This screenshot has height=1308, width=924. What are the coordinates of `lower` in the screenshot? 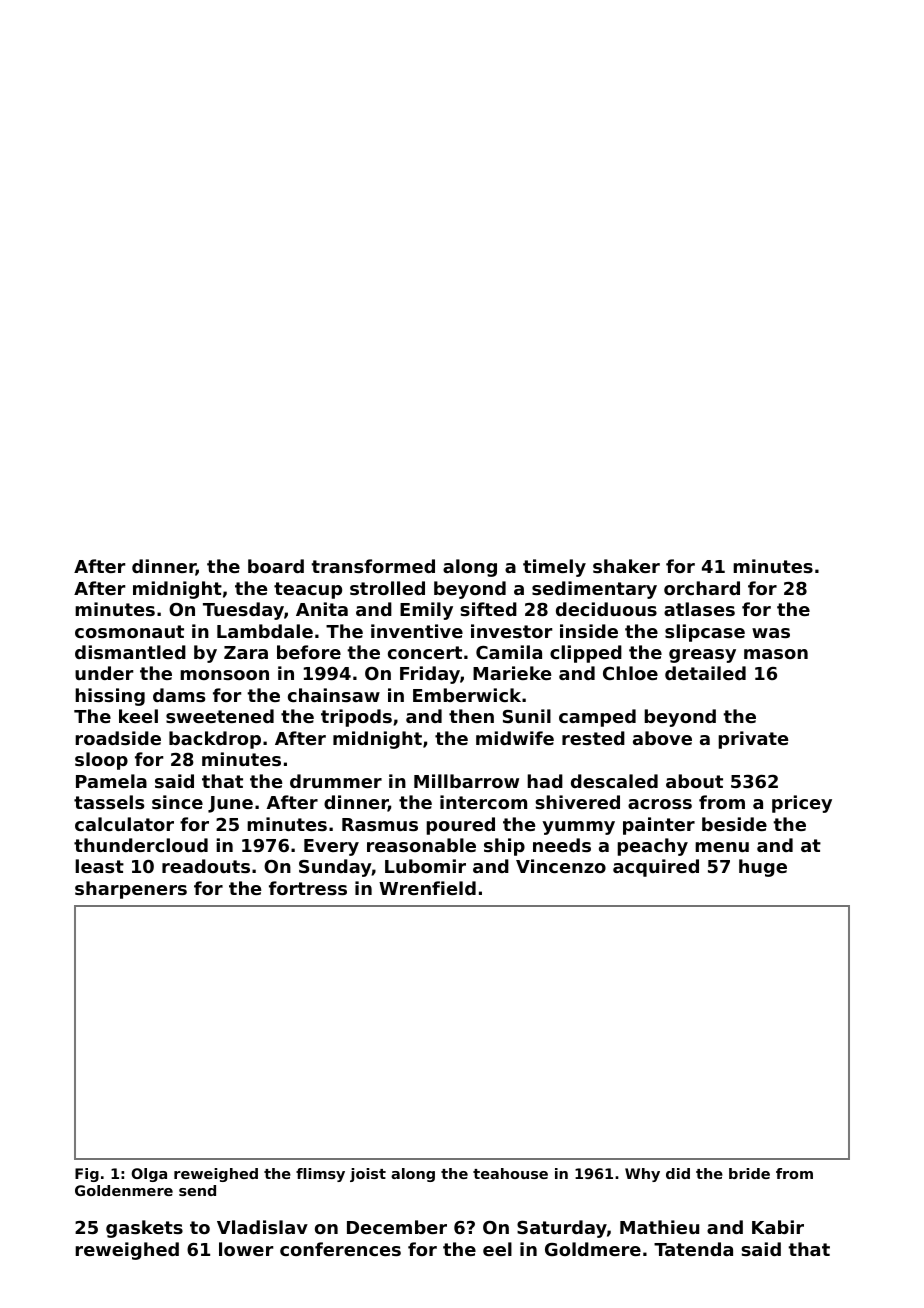 It's located at (246, 1249).
